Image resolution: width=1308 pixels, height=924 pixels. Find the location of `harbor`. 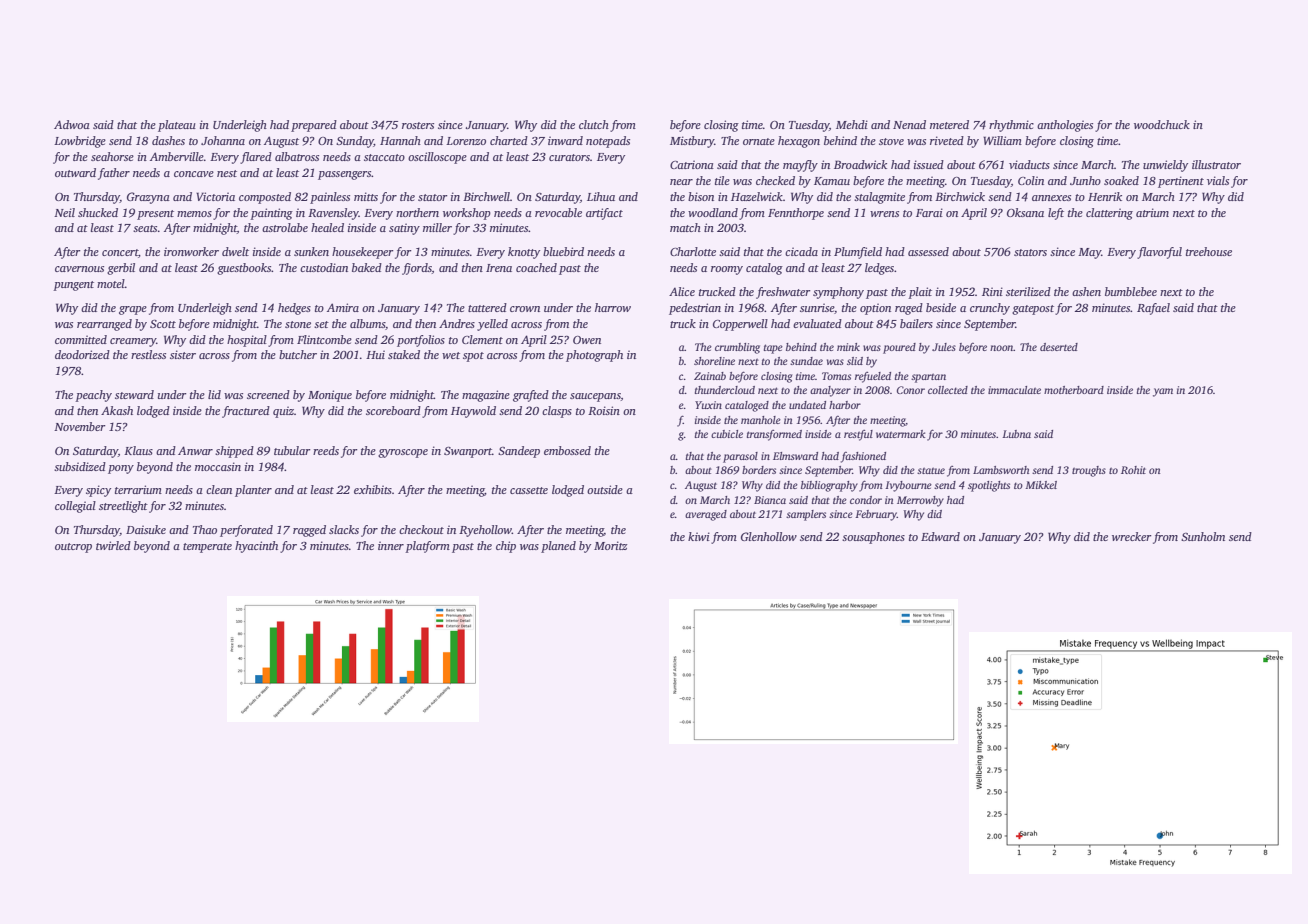

harbor is located at coordinates (845, 405).
